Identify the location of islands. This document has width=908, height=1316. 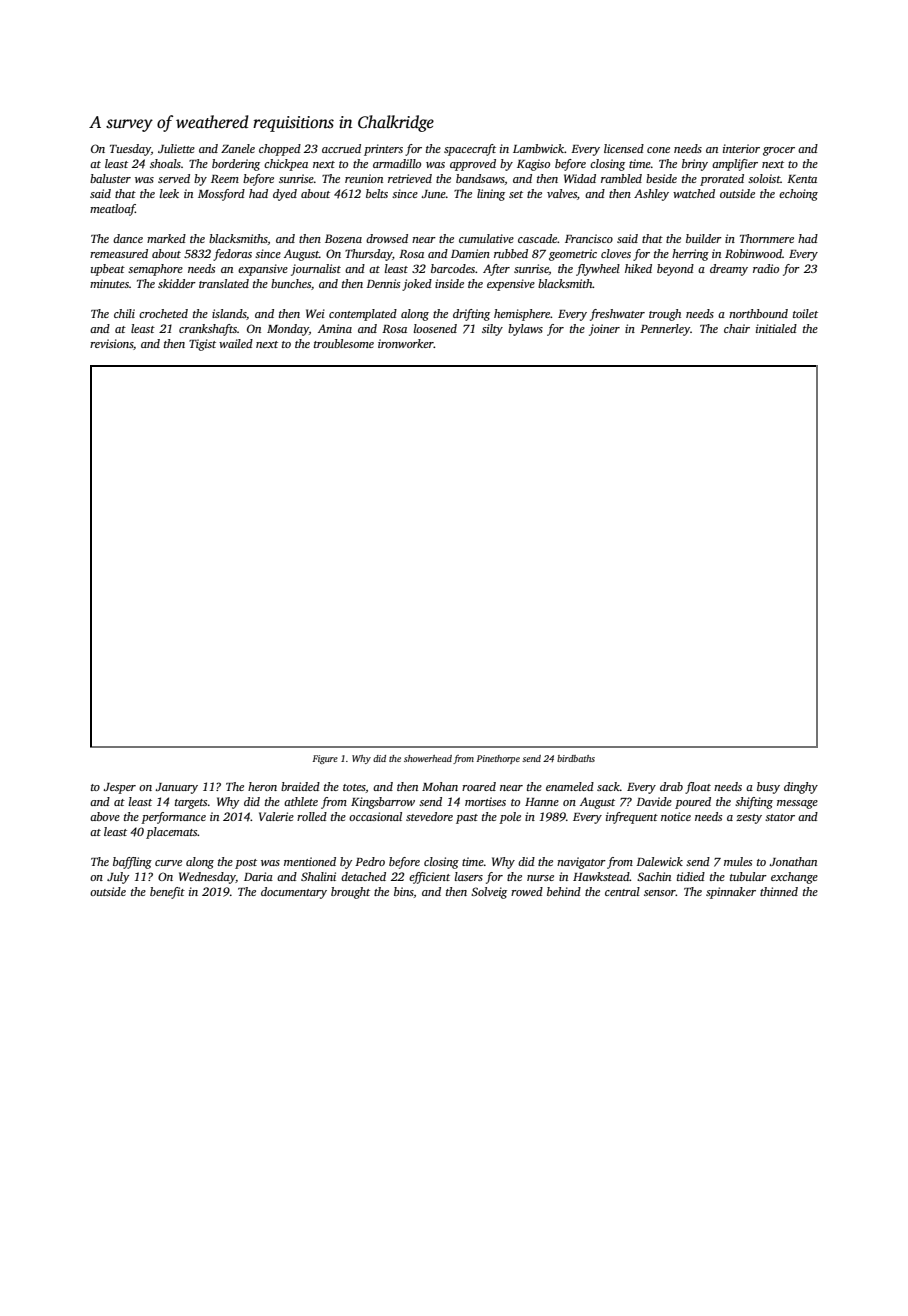
(229, 313).
